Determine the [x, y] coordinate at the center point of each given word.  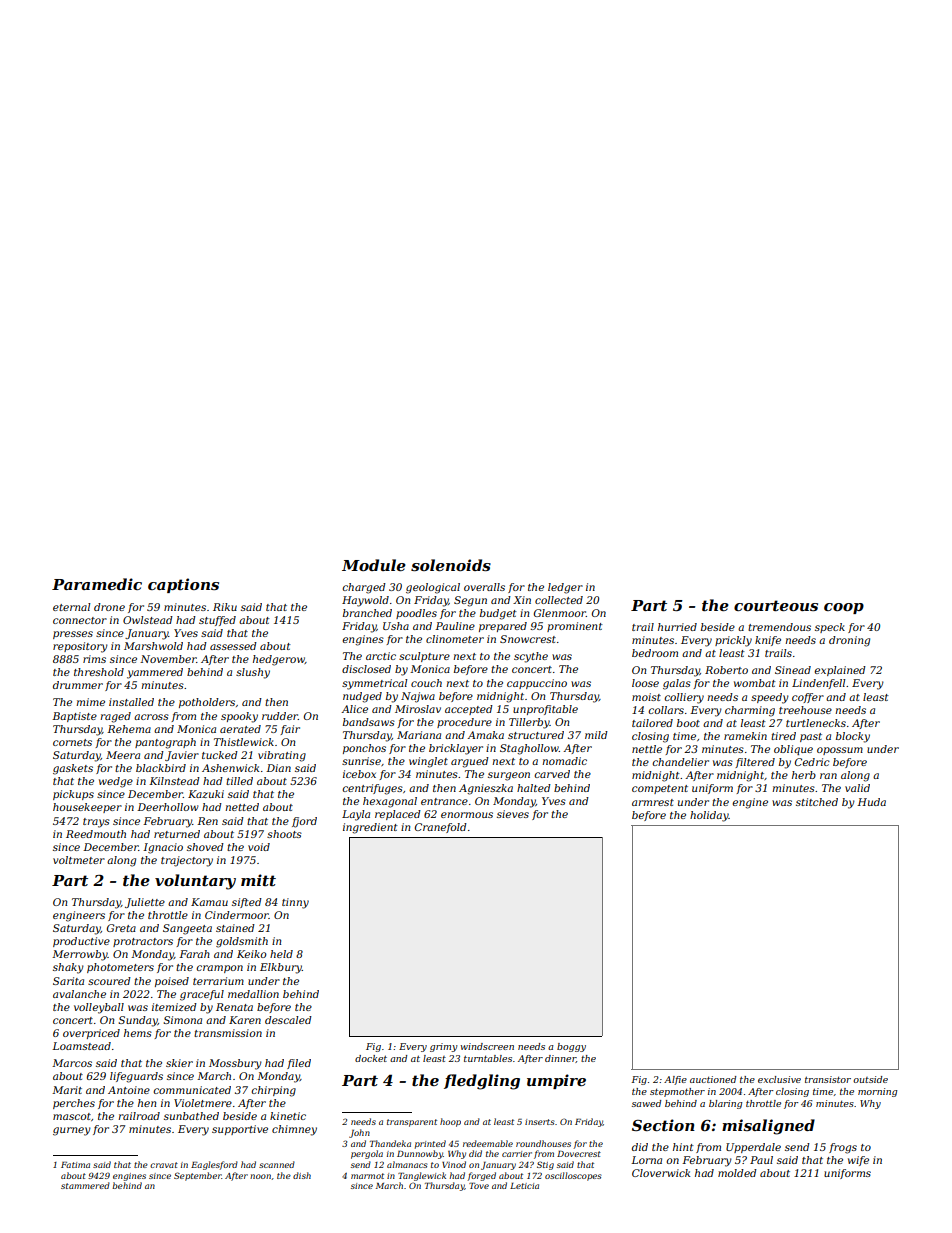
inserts [539, 1122]
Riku [225, 607]
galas [677, 684]
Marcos [72, 1063]
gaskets [73, 769]
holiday [709, 816]
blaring [725, 1104]
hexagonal [390, 802]
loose [645, 683]
